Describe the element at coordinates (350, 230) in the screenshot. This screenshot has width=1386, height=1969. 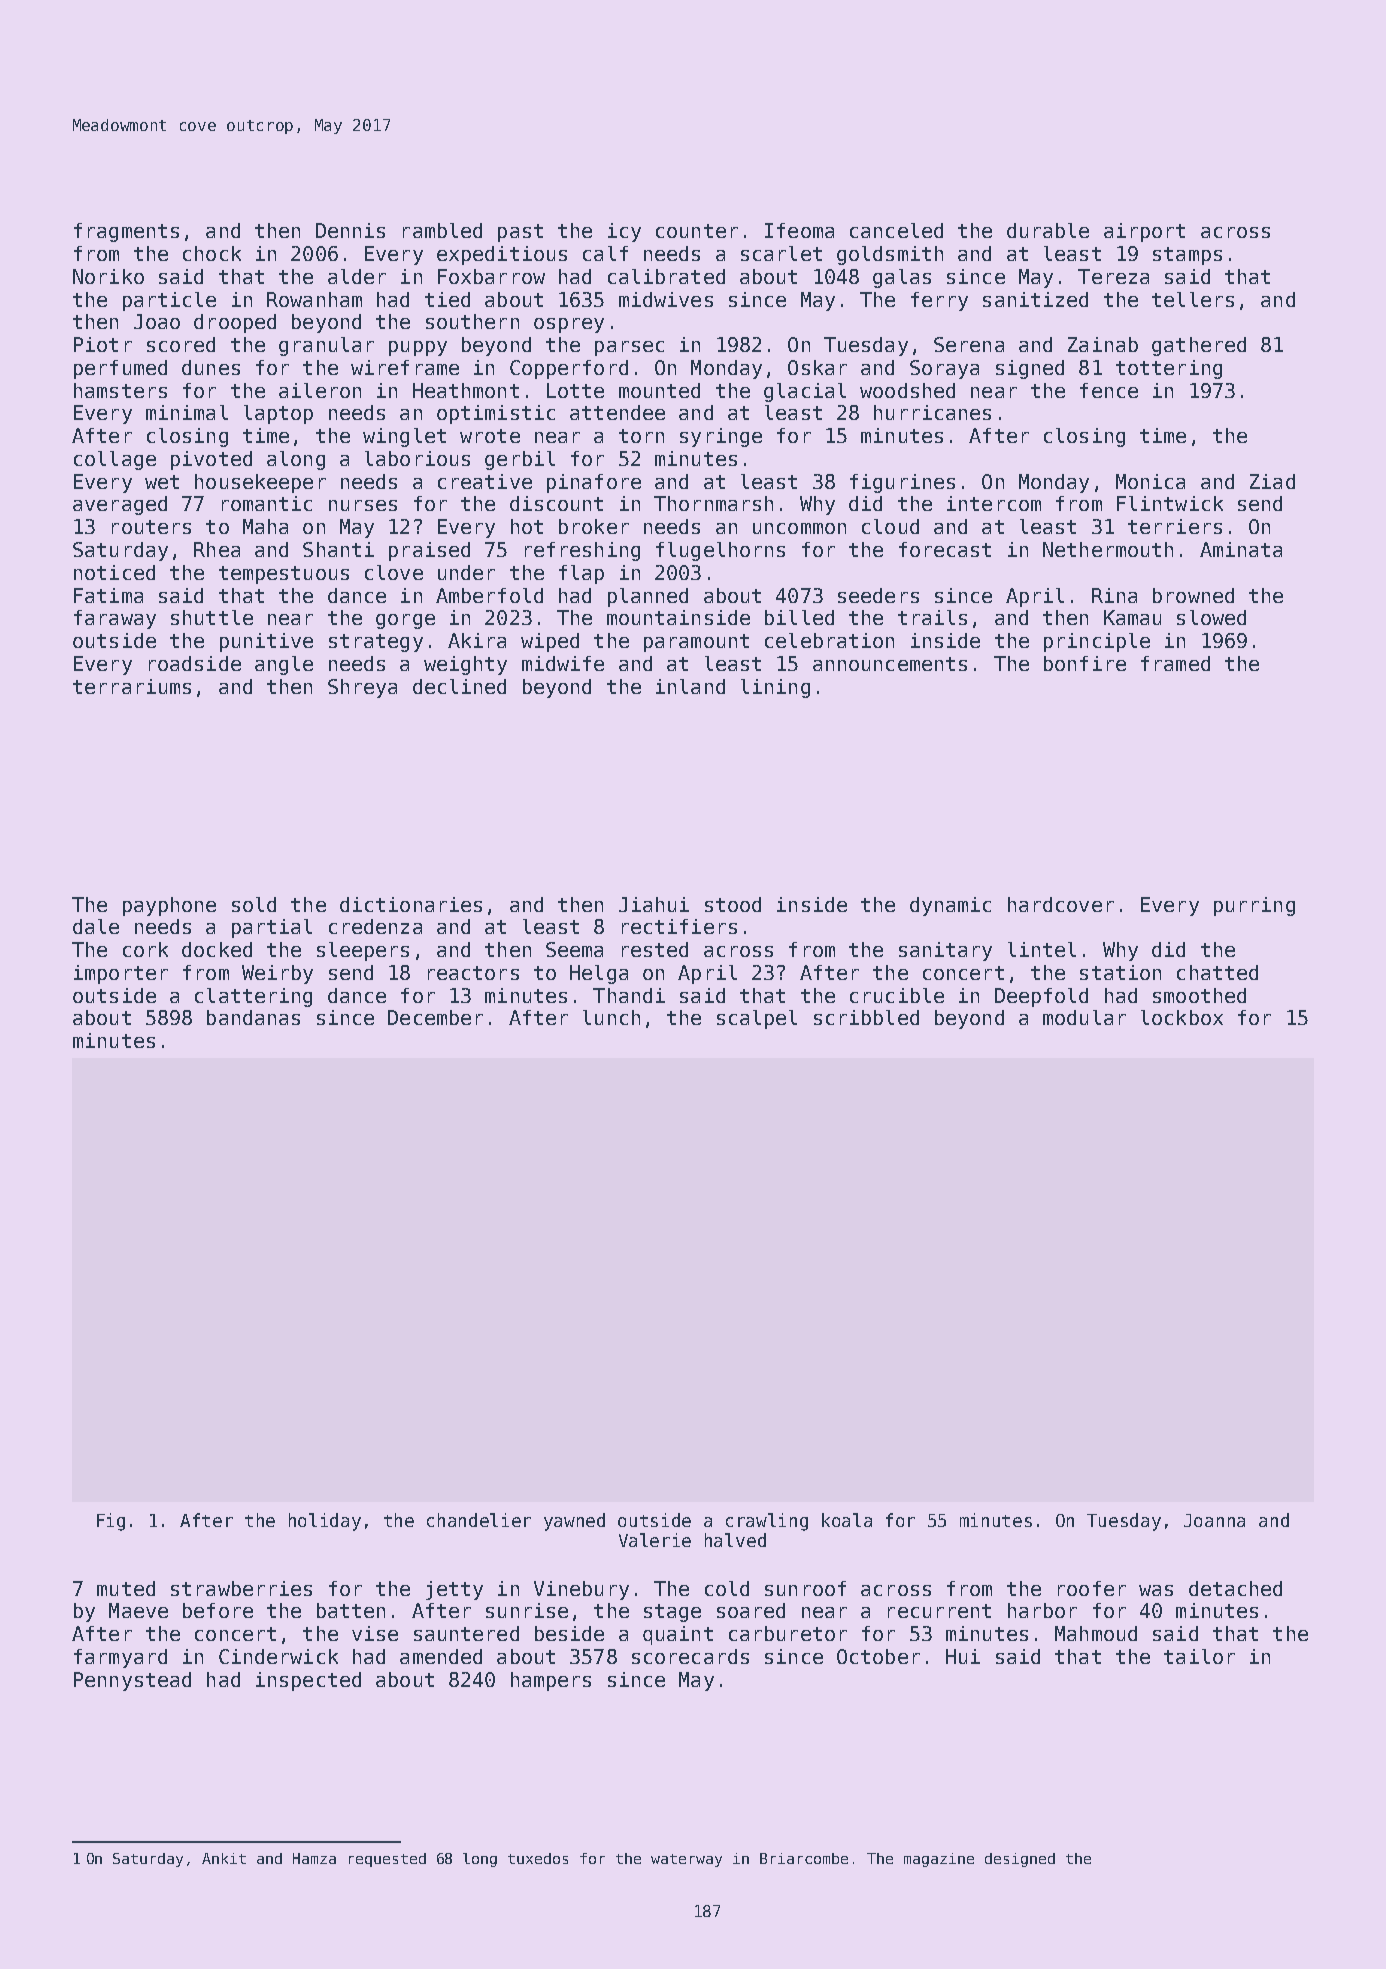
I see `Dennis` at that location.
